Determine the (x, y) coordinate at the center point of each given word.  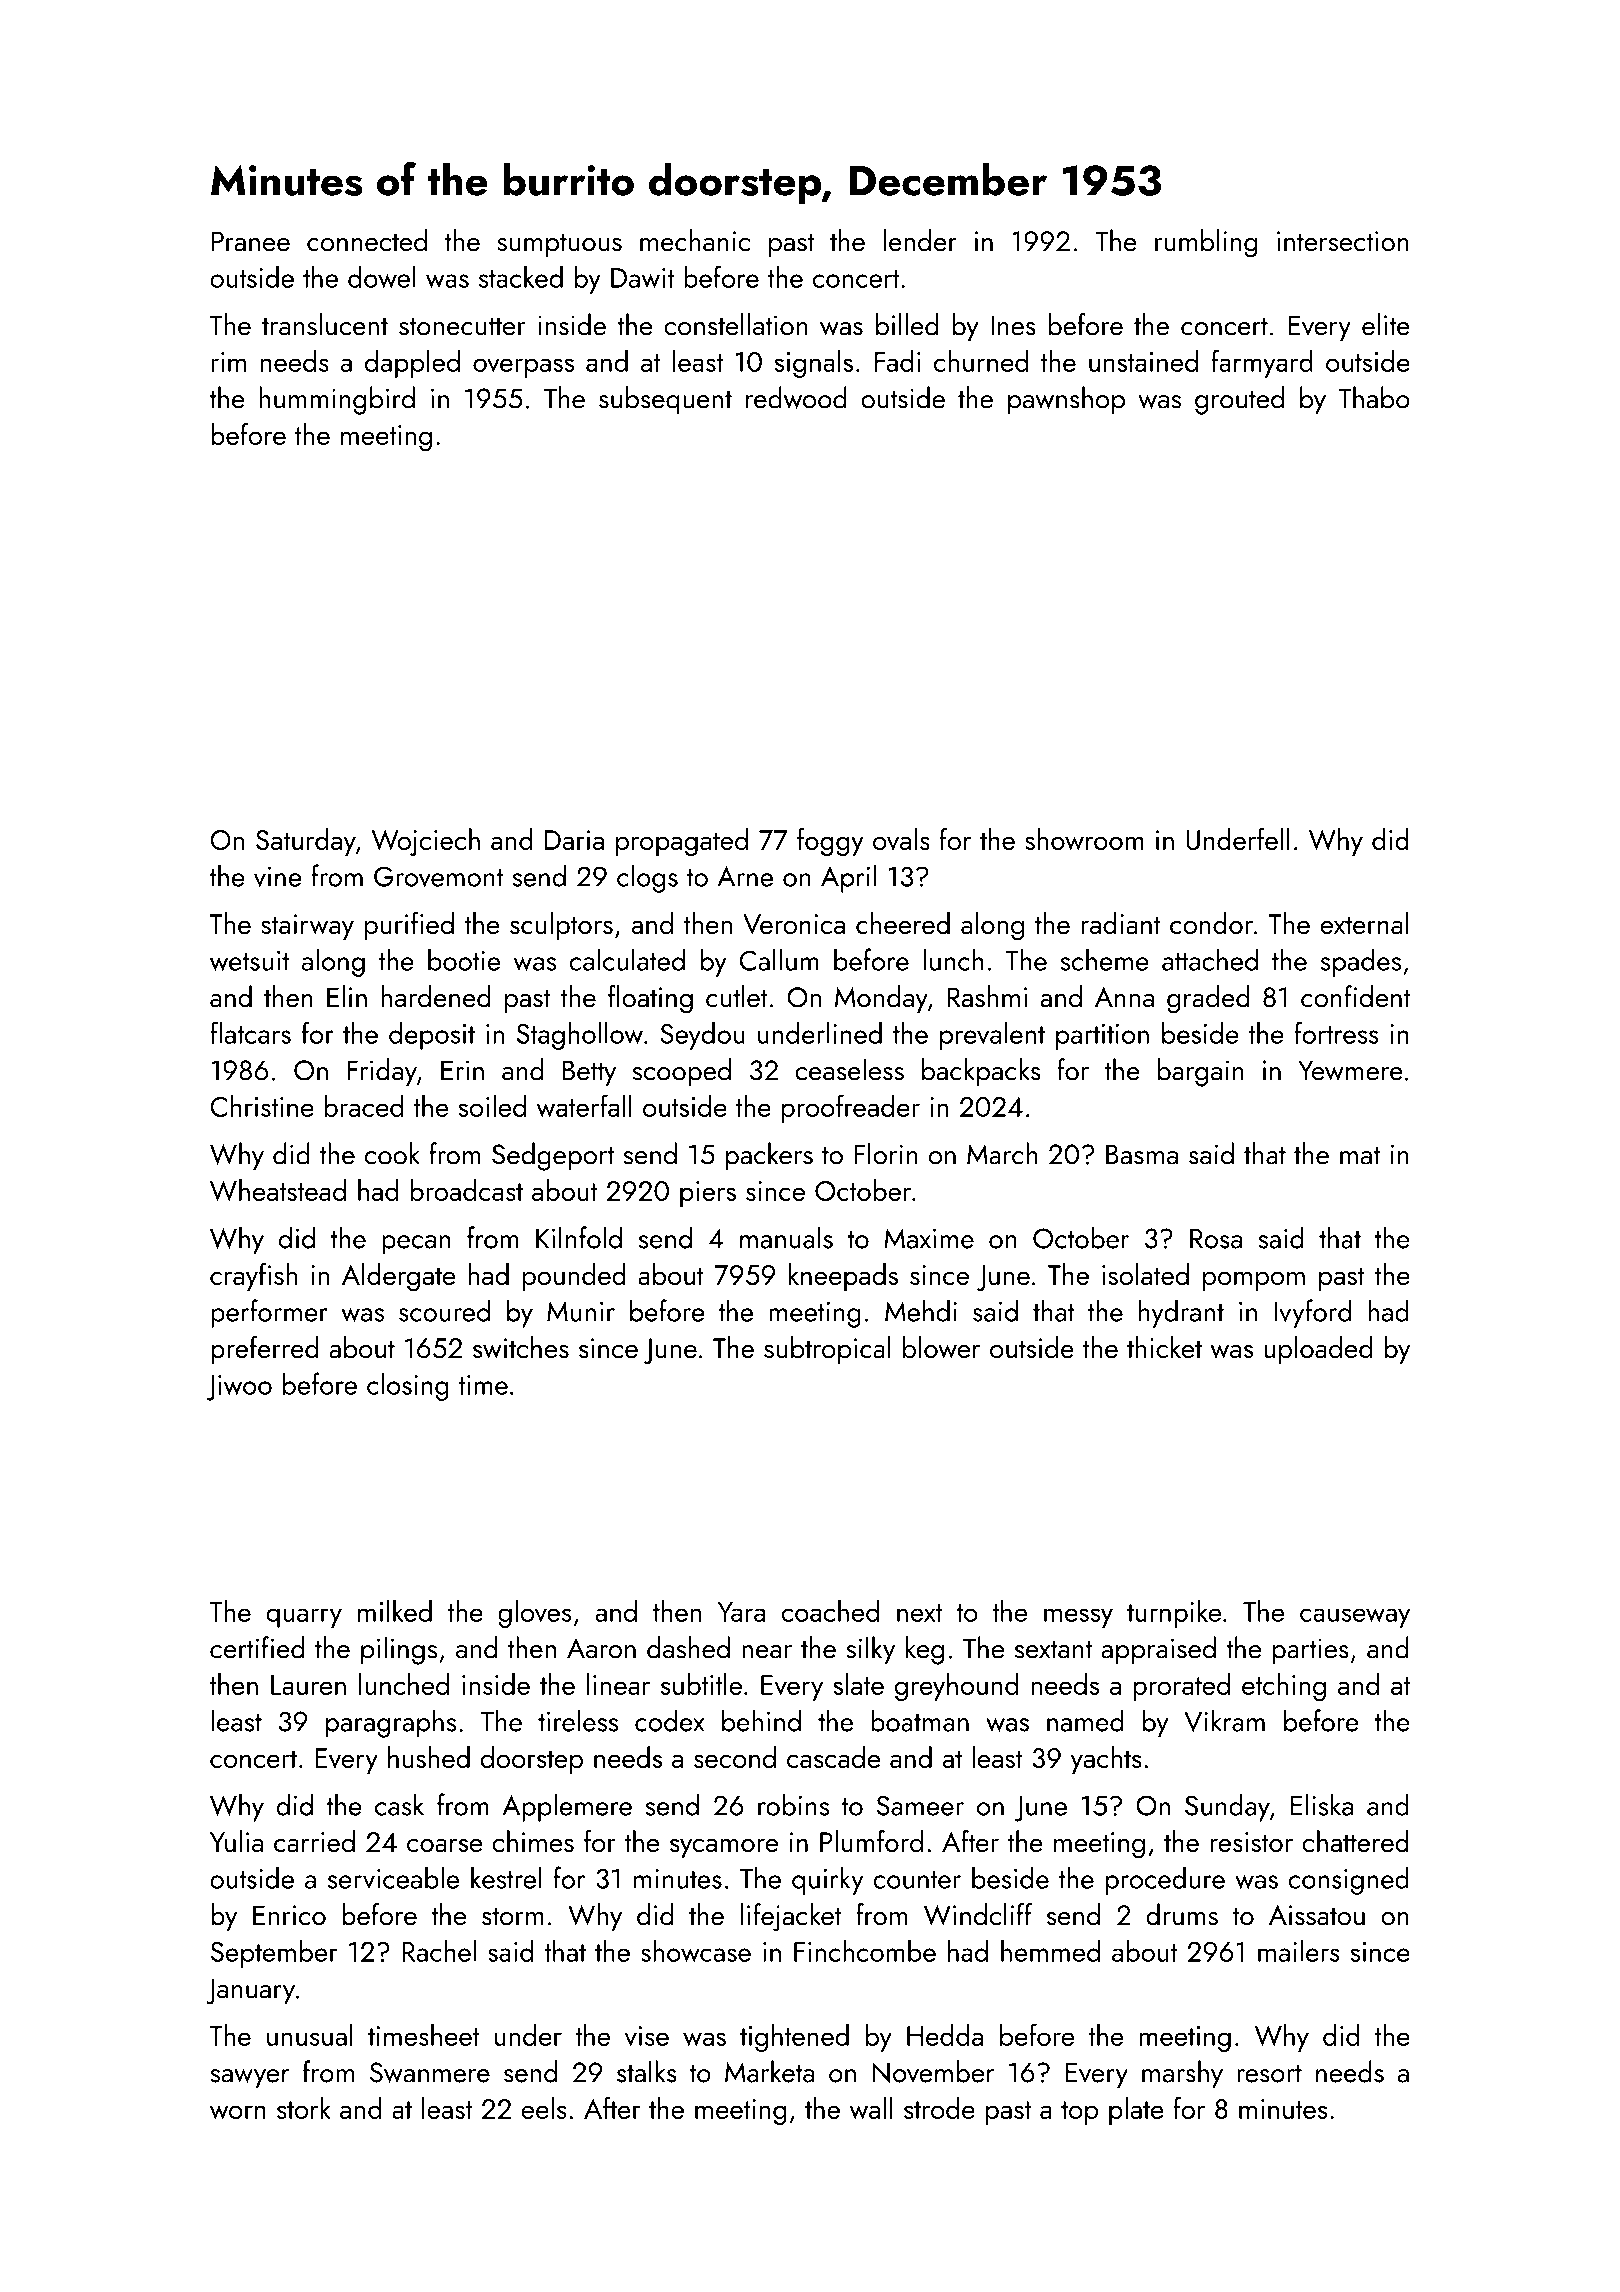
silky (870, 1650)
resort (1269, 2074)
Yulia (236, 1841)
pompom (1254, 1281)
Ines (1013, 325)
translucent (325, 324)
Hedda (945, 2035)
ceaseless (849, 1069)
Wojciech (426, 842)
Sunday (1227, 1807)
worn (238, 2112)
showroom (1084, 839)
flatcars (250, 1032)
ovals (901, 839)
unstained (1143, 361)
